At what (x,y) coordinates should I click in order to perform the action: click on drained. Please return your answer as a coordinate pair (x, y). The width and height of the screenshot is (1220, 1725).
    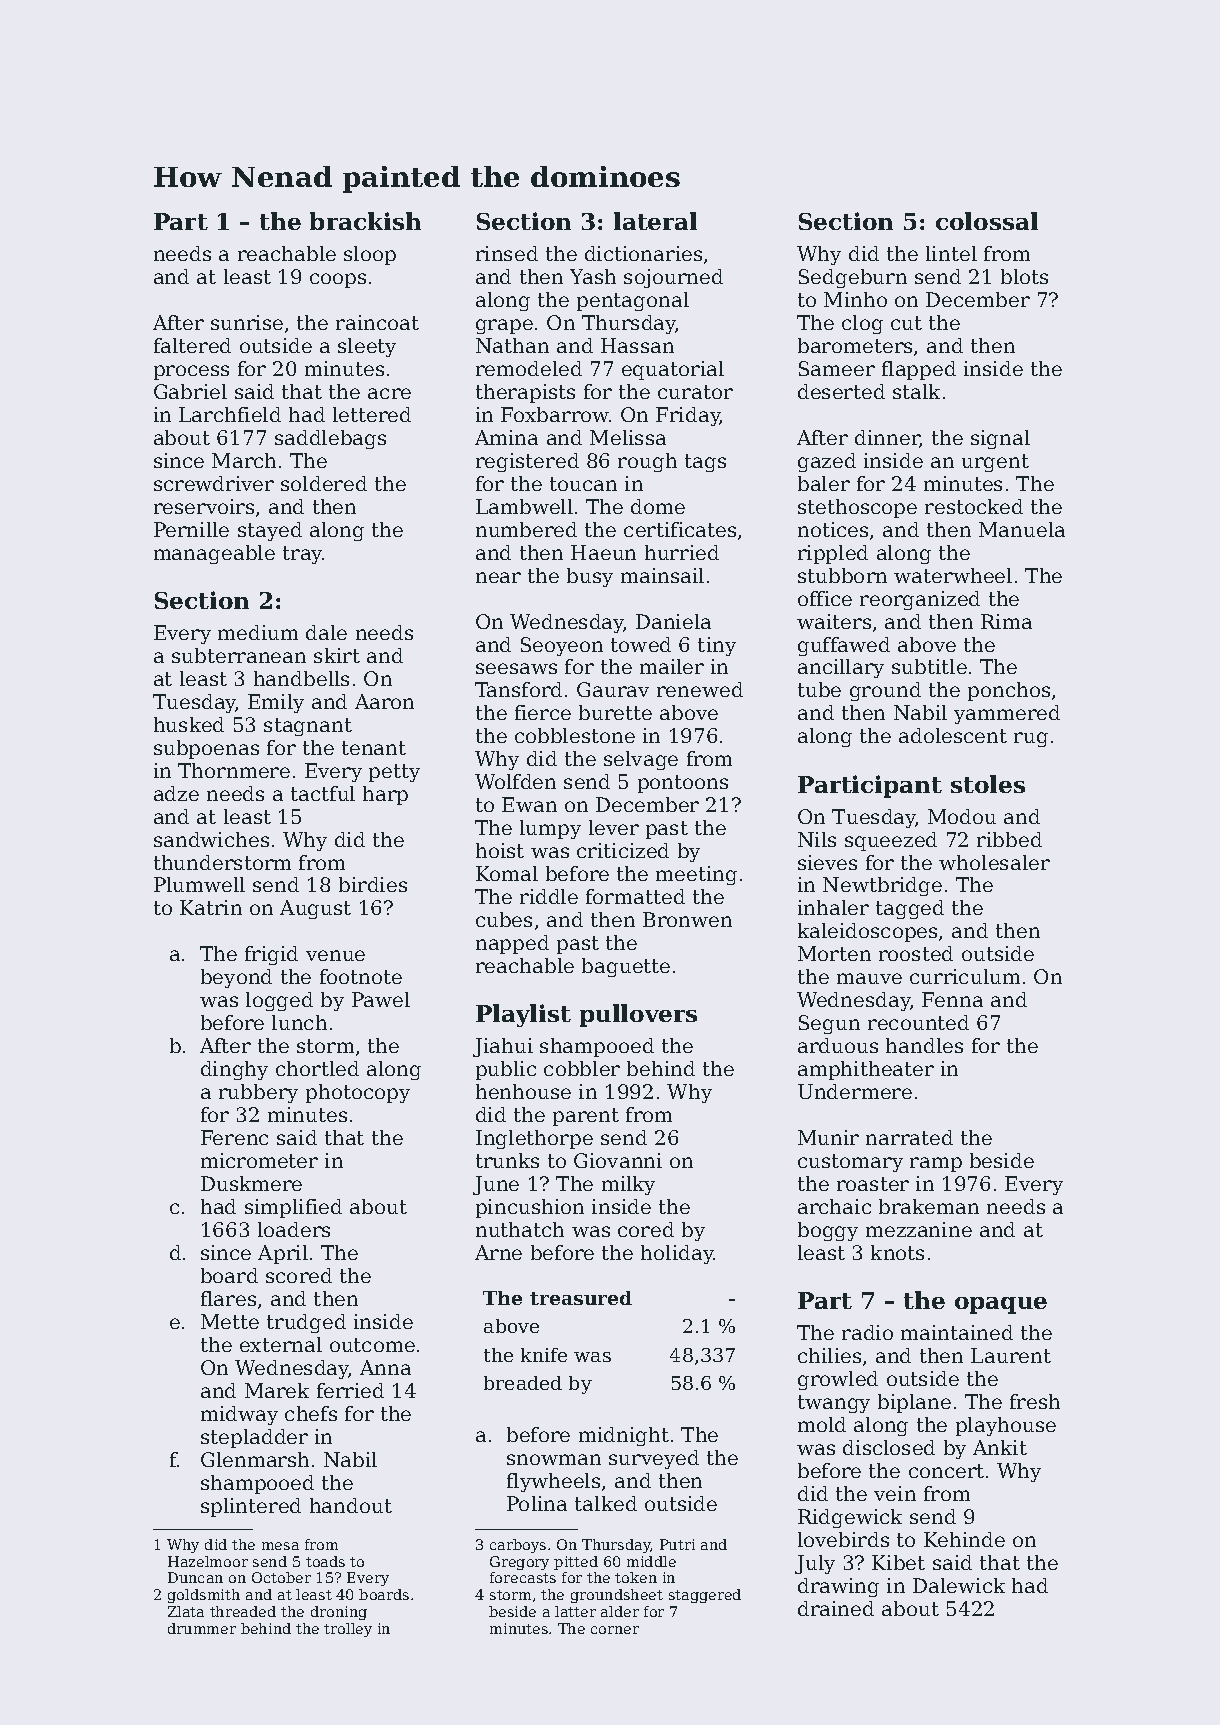
    Looking at the image, I should click on (836, 1608).
